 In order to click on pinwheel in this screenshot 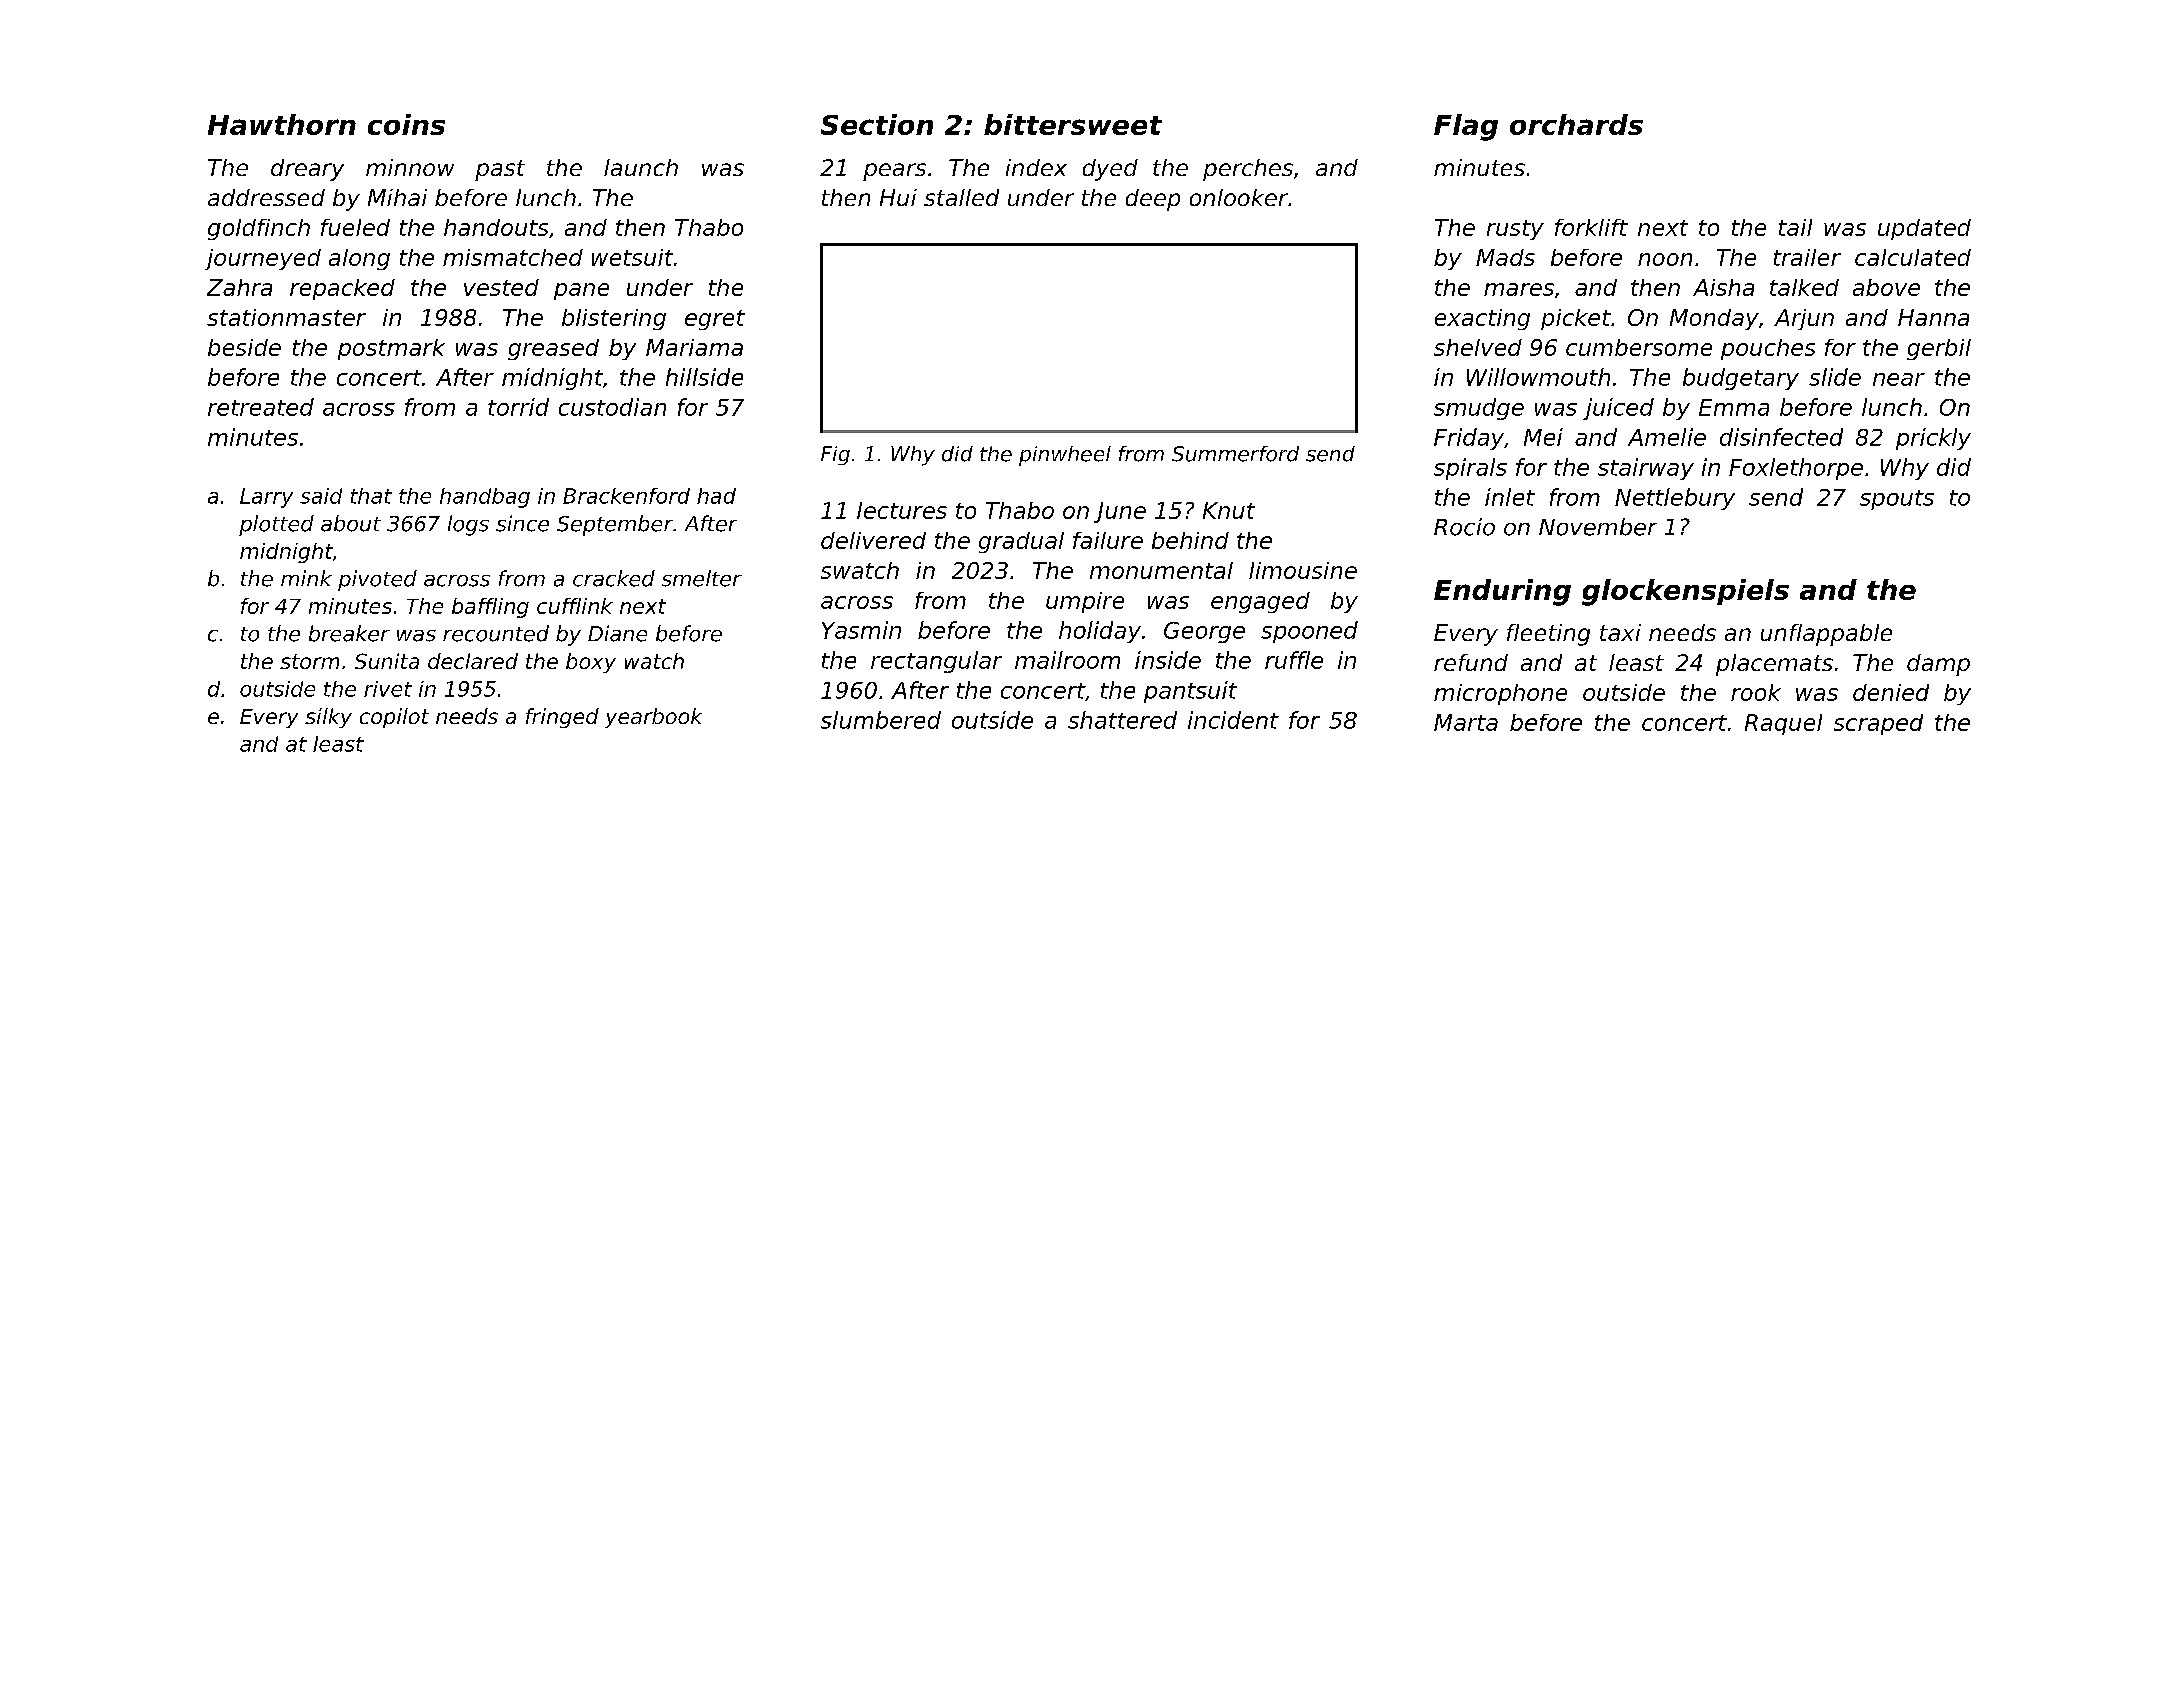, I will do `click(1065, 456)`.
